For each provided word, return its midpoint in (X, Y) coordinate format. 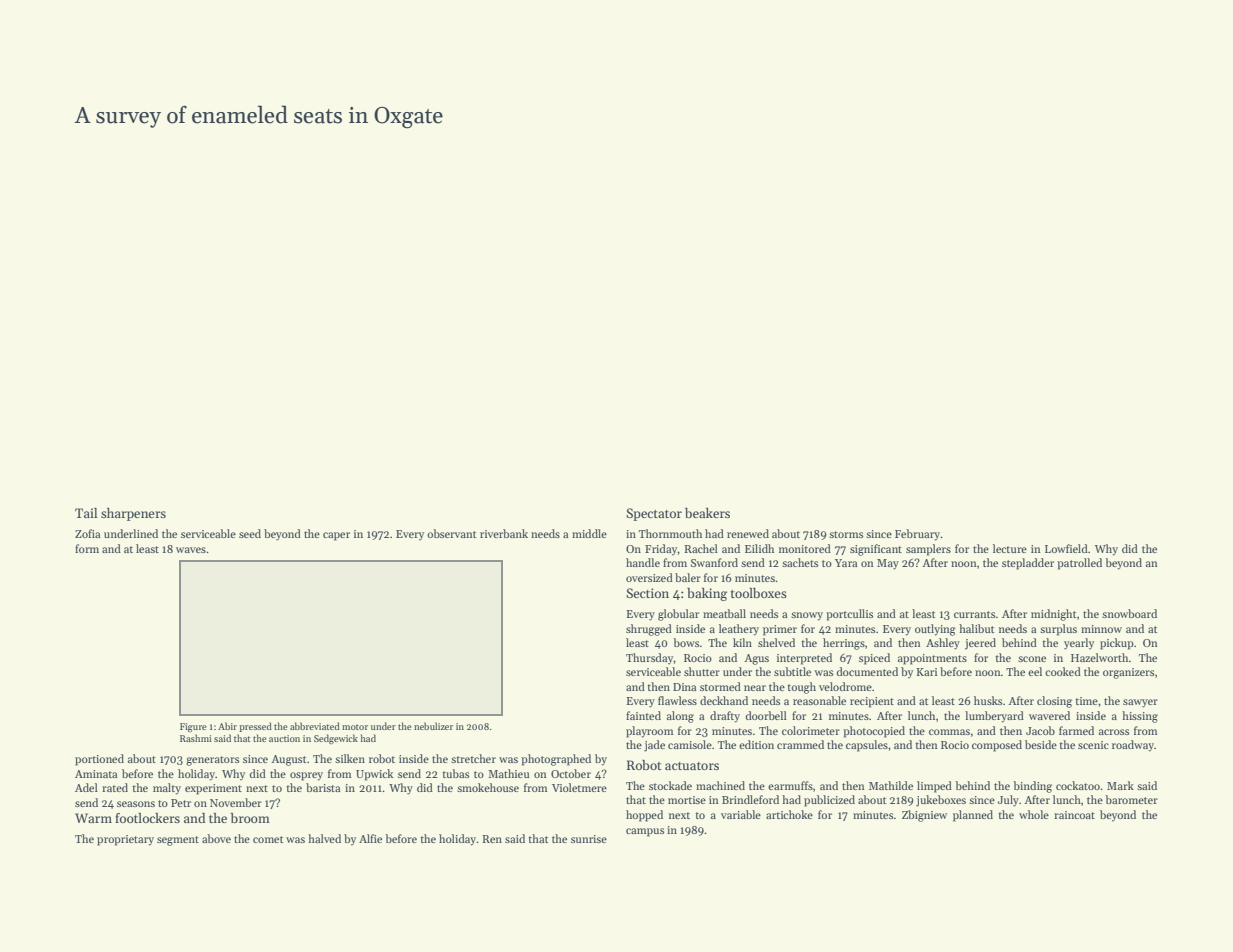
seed (250, 533)
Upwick (374, 775)
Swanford (714, 562)
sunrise (589, 839)
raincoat (1074, 815)
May (888, 564)
